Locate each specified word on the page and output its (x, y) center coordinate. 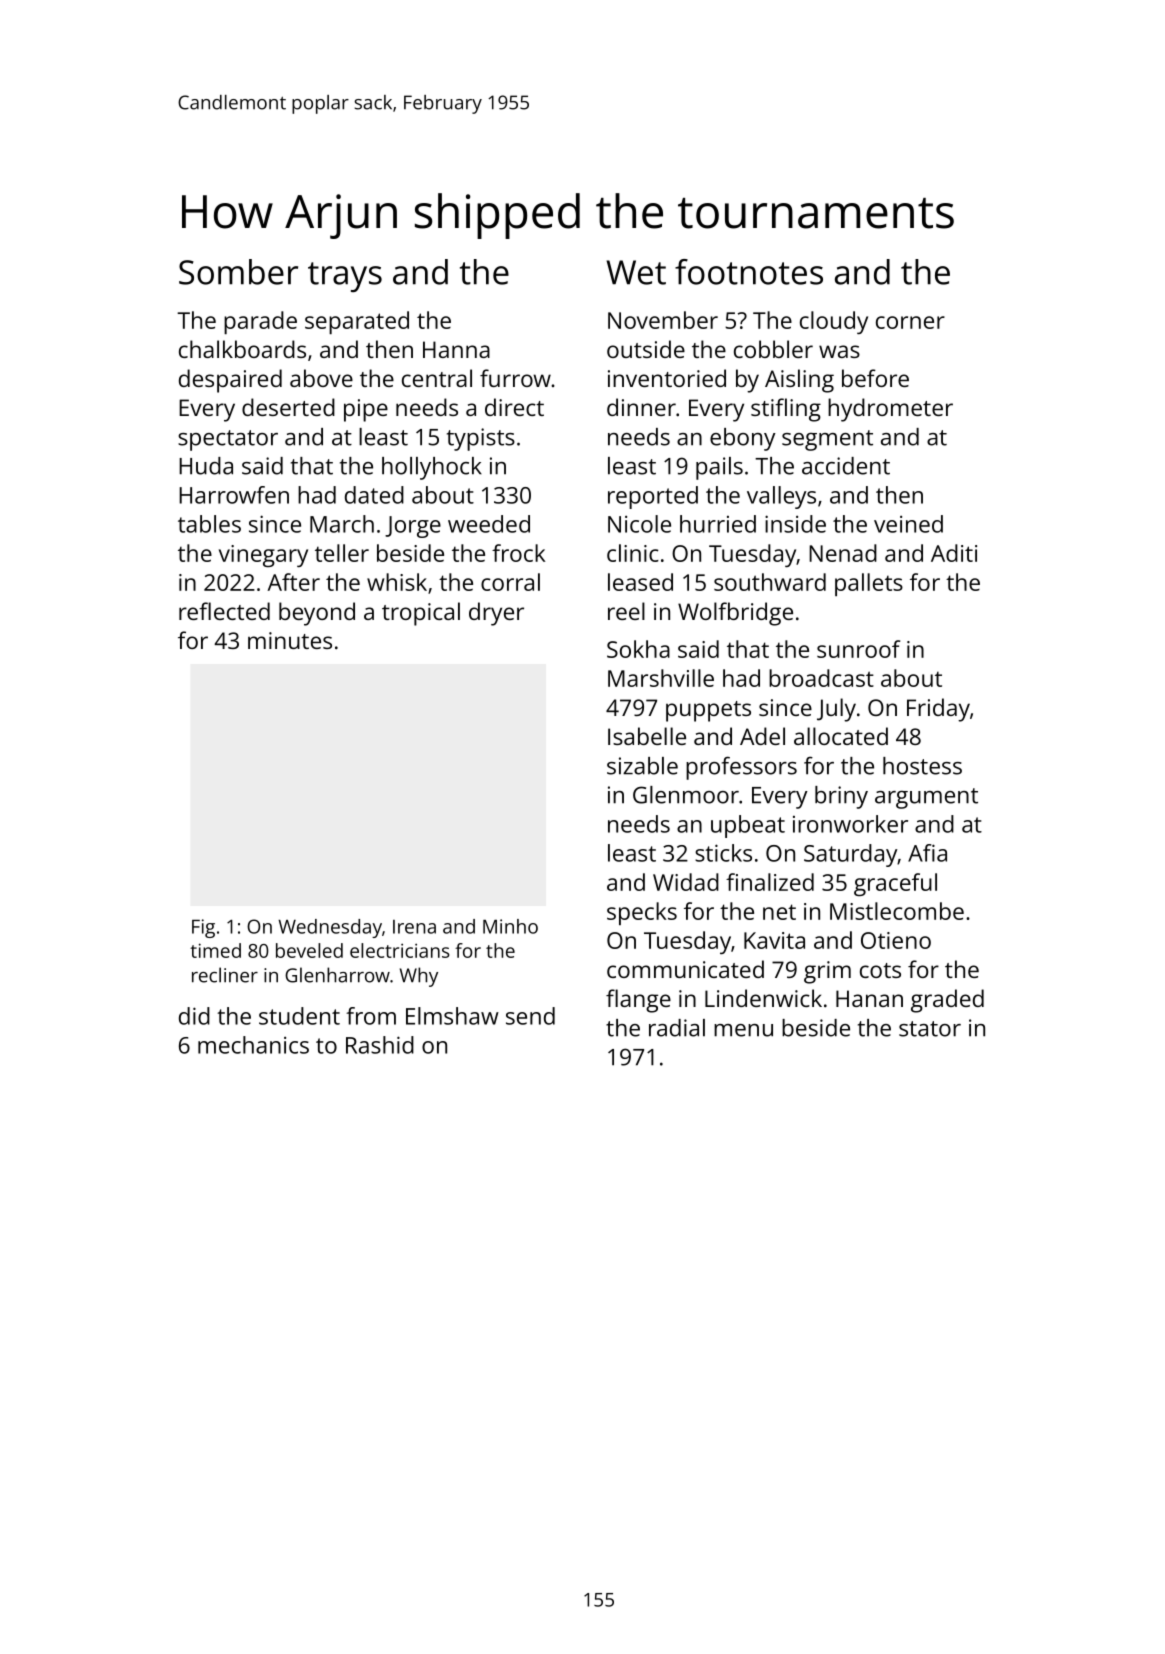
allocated (841, 736)
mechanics (253, 1045)
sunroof (858, 649)
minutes (290, 640)
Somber (238, 272)
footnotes (749, 272)
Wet (636, 272)
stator (930, 1029)
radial (677, 1028)
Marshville (661, 678)
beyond (317, 614)
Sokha (638, 649)
